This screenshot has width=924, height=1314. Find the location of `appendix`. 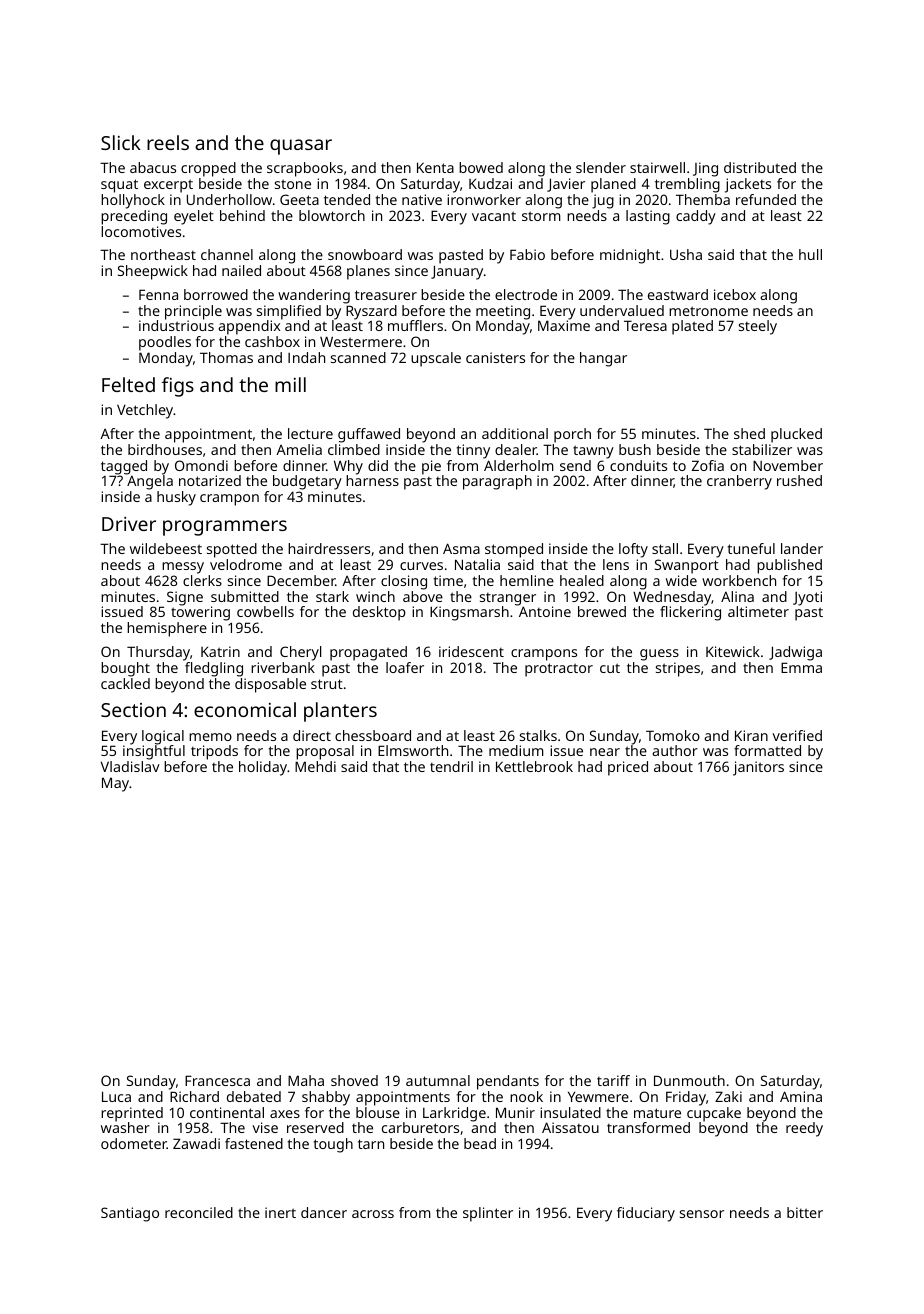

appendix is located at coordinates (249, 327).
